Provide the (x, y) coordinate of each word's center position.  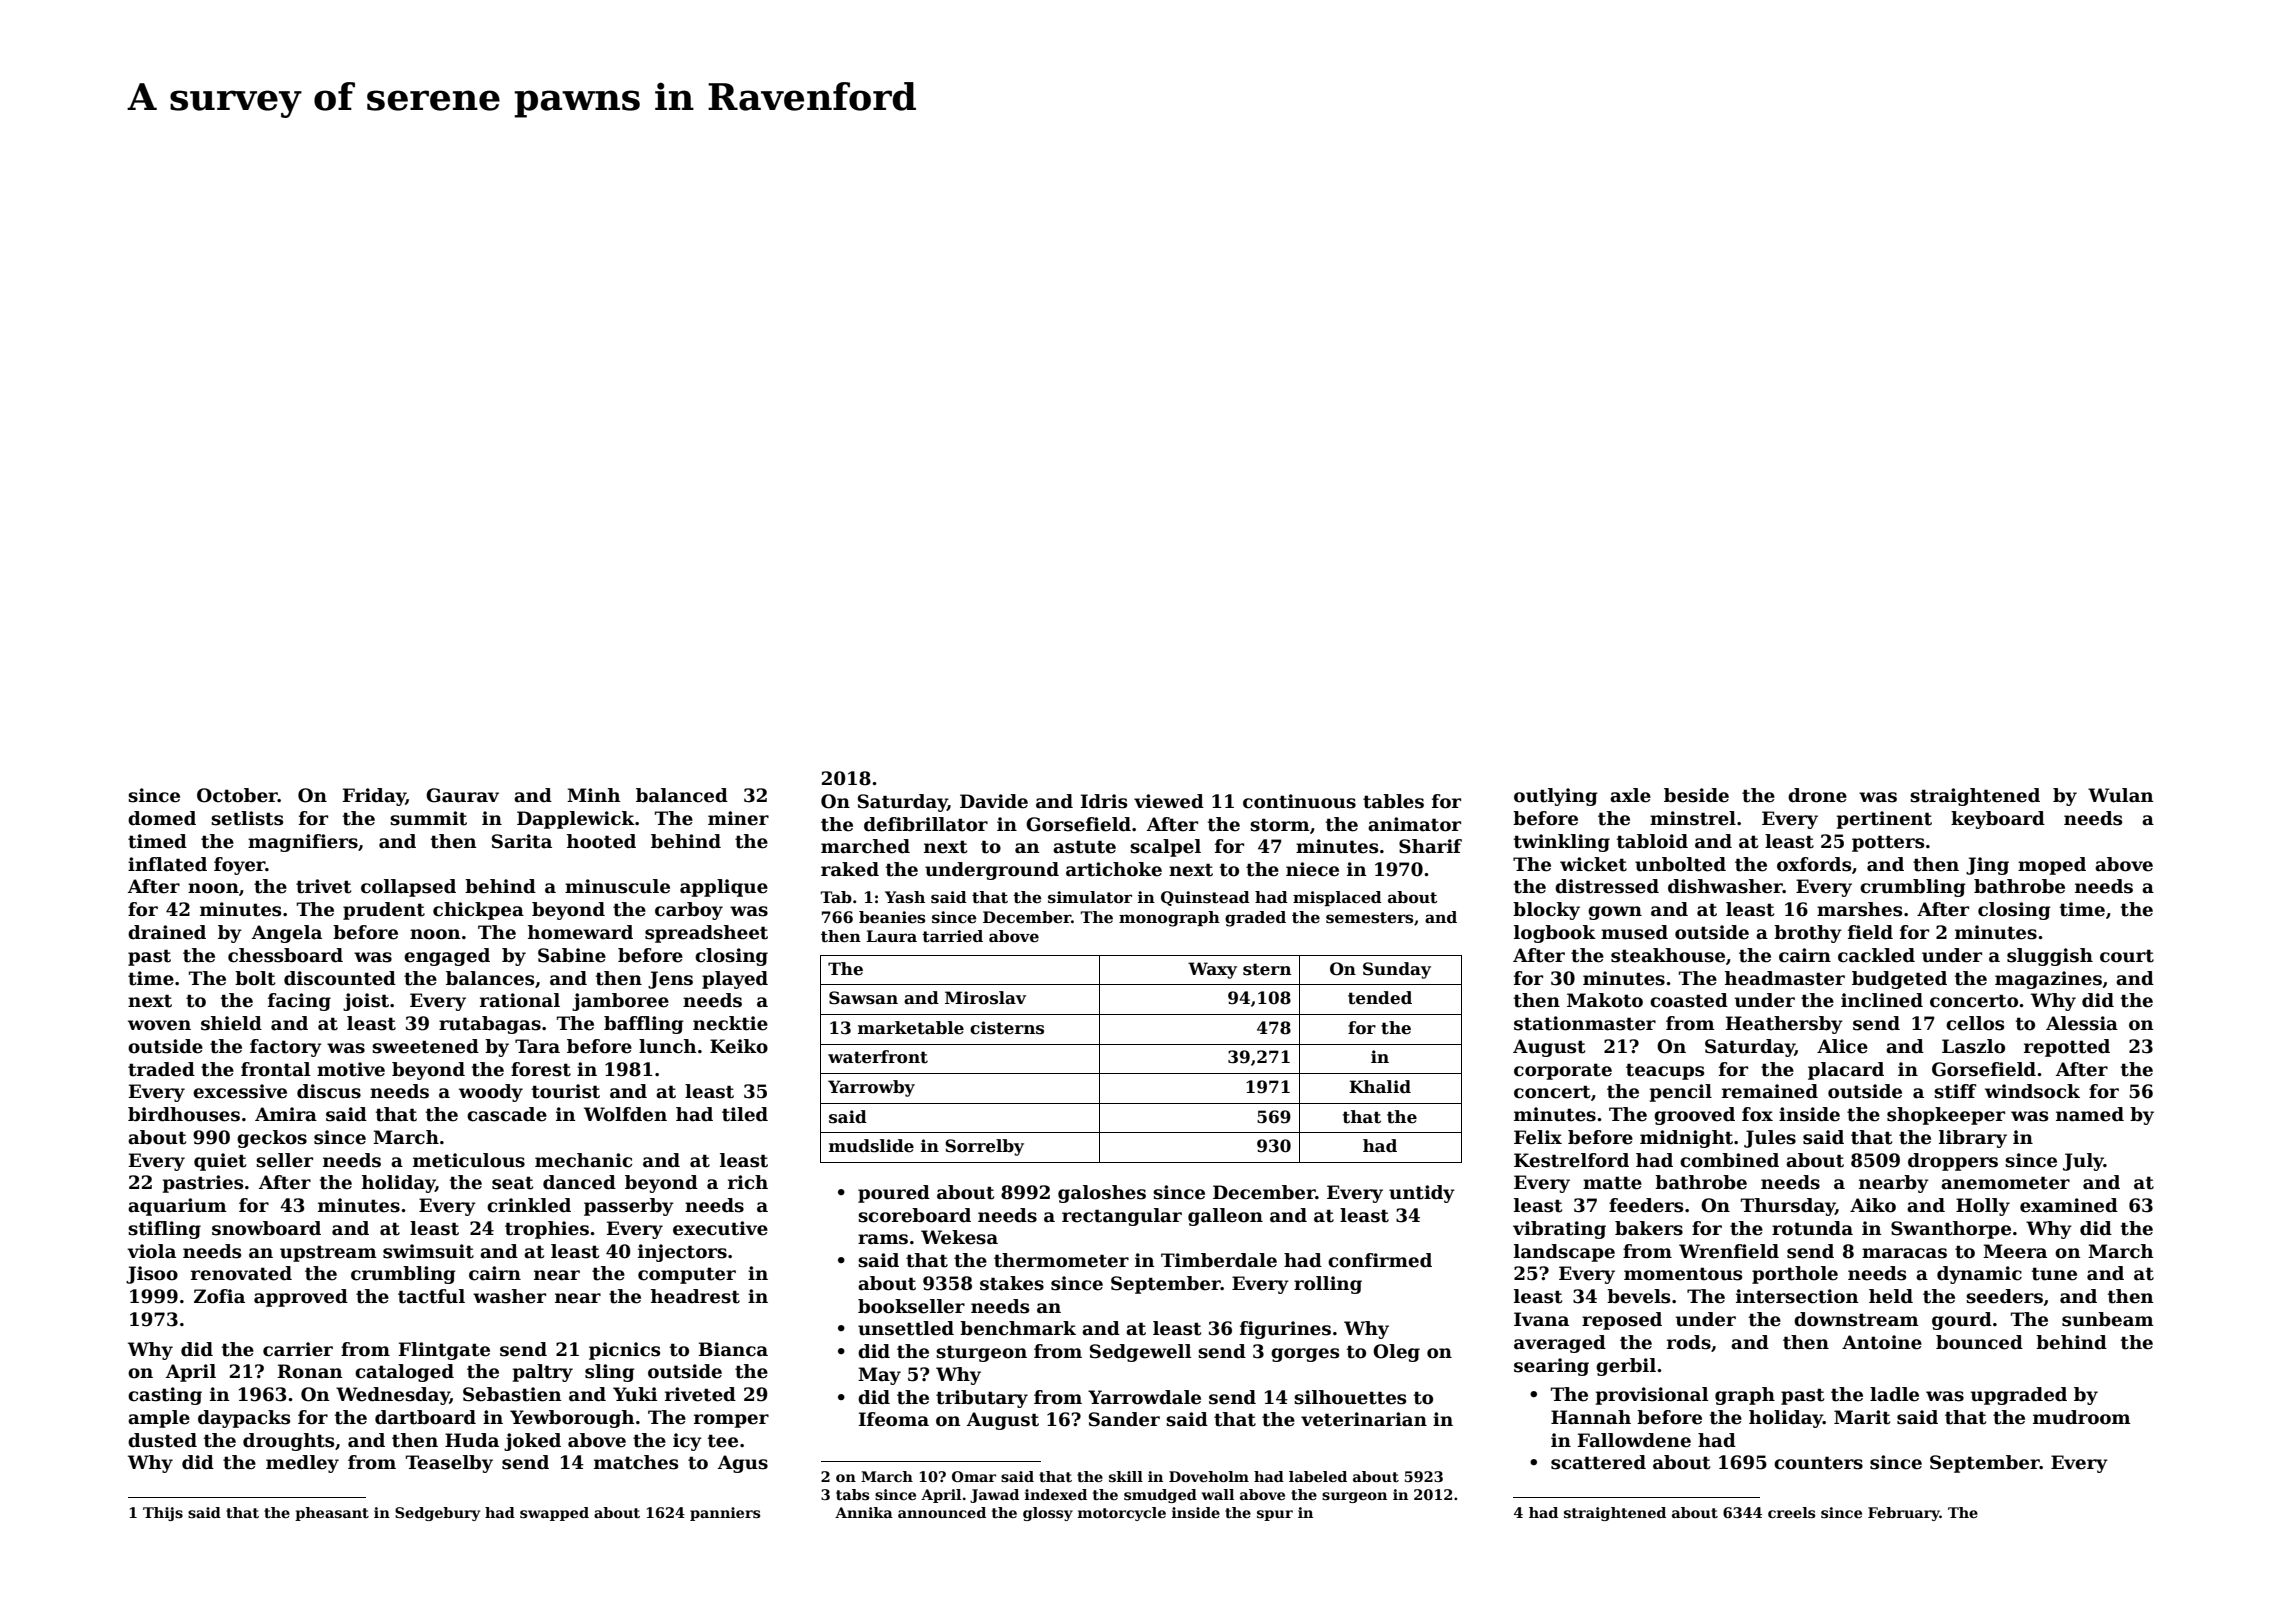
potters (1888, 843)
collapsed (408, 888)
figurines (1285, 1330)
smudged (1160, 1496)
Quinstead (1205, 898)
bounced (1979, 1342)
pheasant (332, 1514)
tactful (431, 1296)
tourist (566, 1091)
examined (2069, 1205)
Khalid (1380, 1086)
